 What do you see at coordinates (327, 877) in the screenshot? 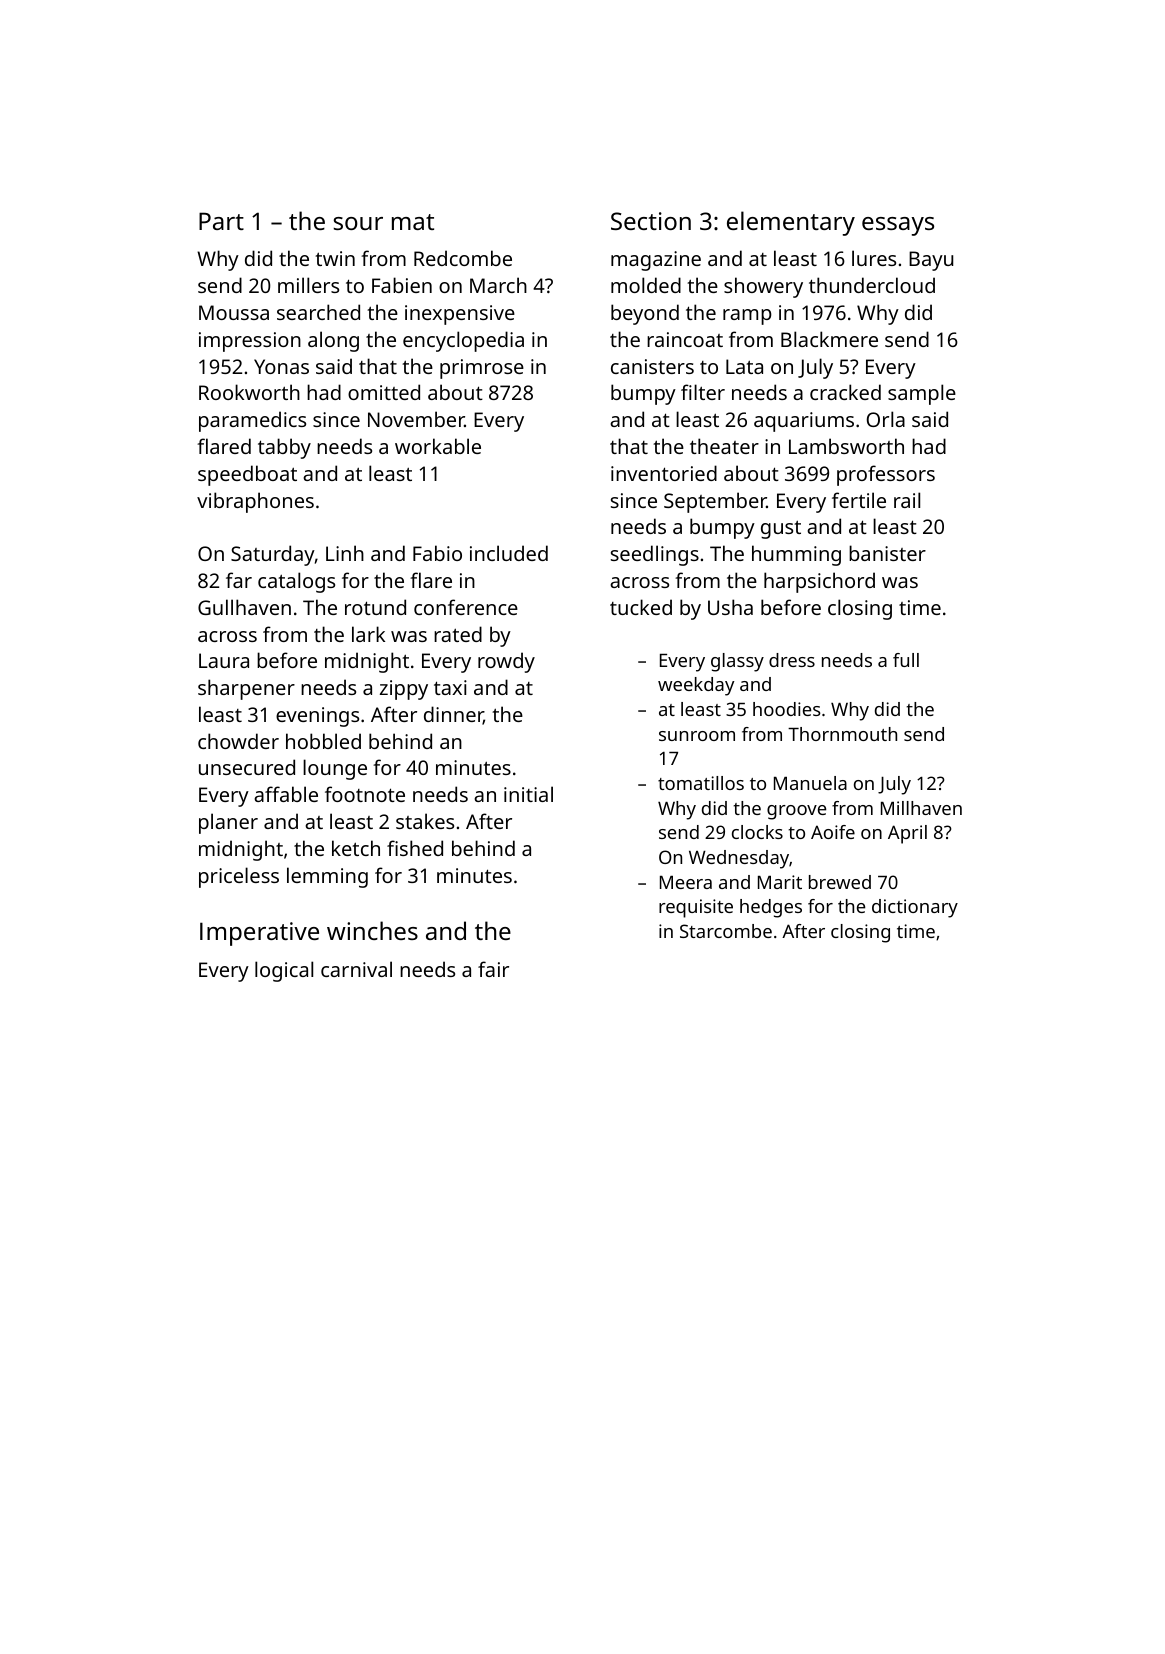
I see `lemming` at bounding box center [327, 877].
